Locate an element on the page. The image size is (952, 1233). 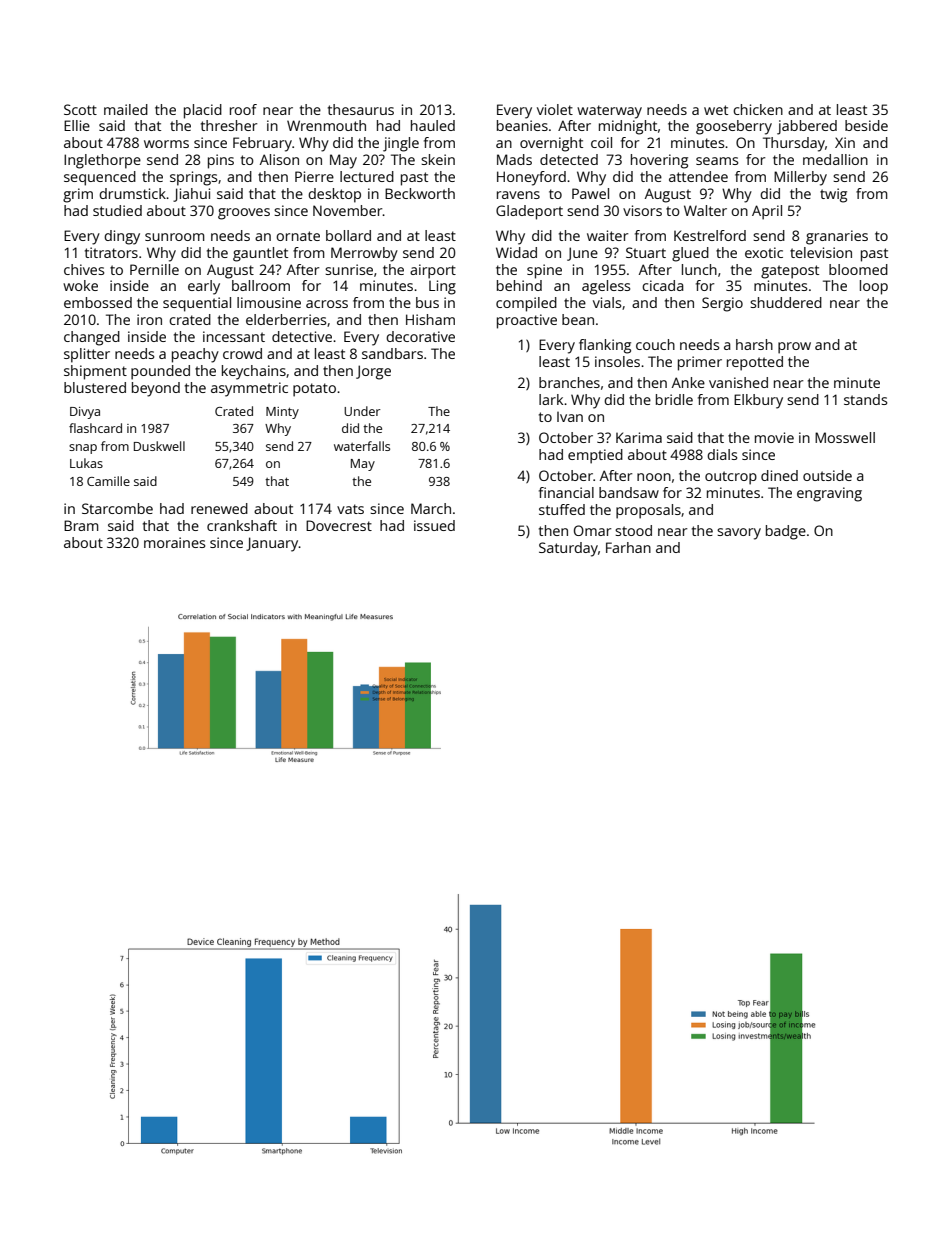
Inglethorpe is located at coordinates (102, 161).
